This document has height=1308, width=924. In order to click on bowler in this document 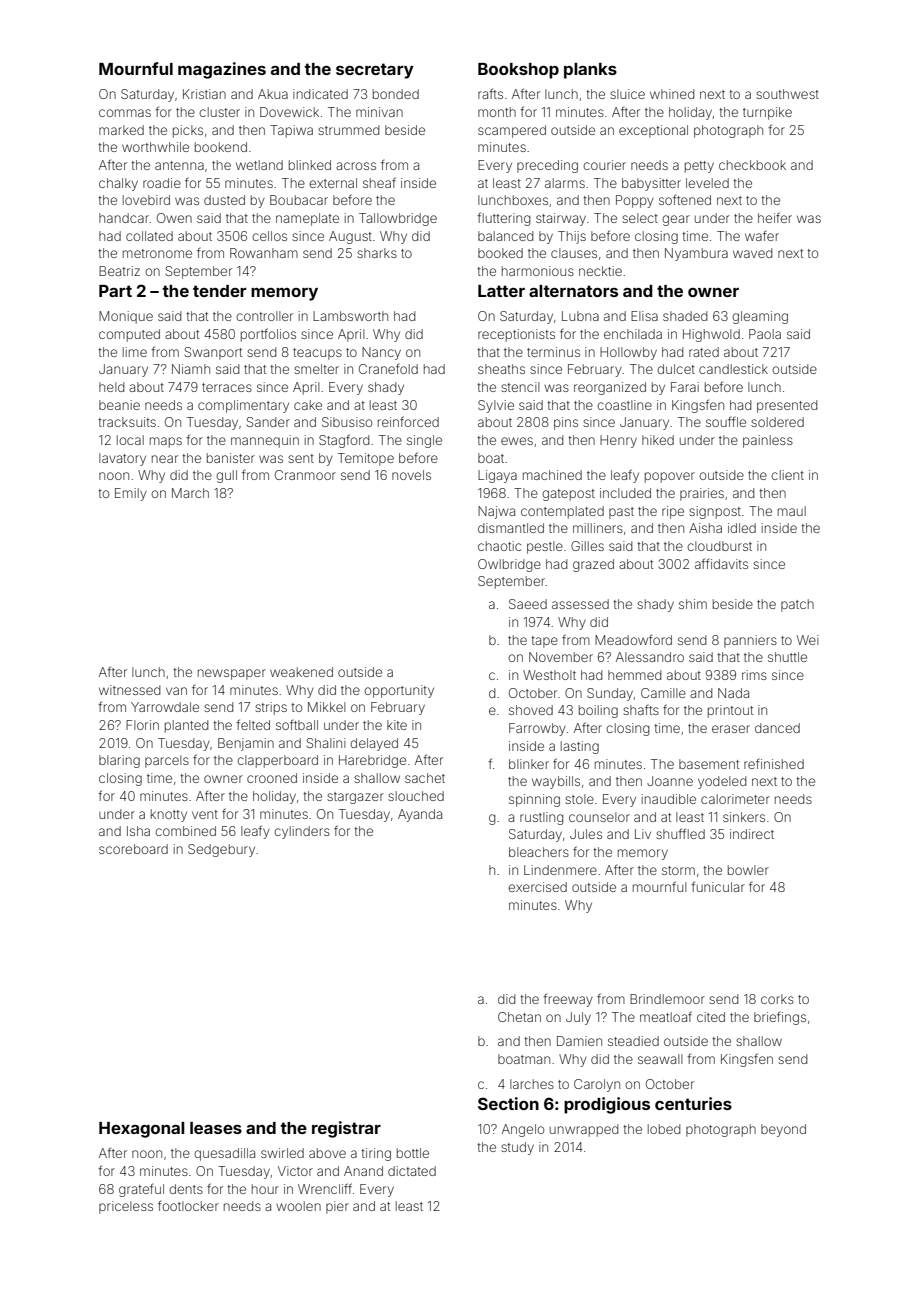, I will do `click(748, 870)`.
